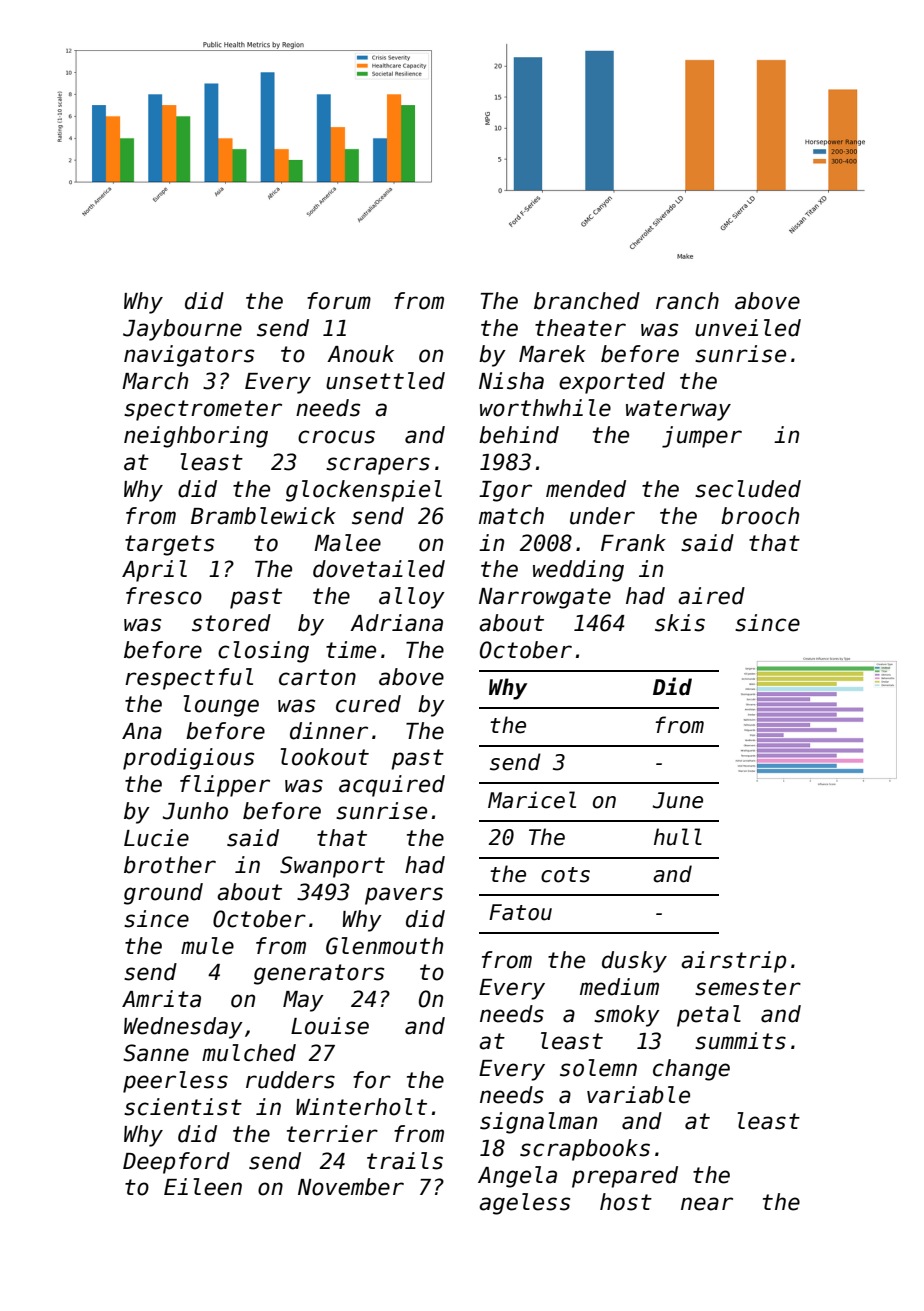  What do you see at coordinates (203, 410) in the page?
I see `spectrometer` at bounding box center [203, 410].
